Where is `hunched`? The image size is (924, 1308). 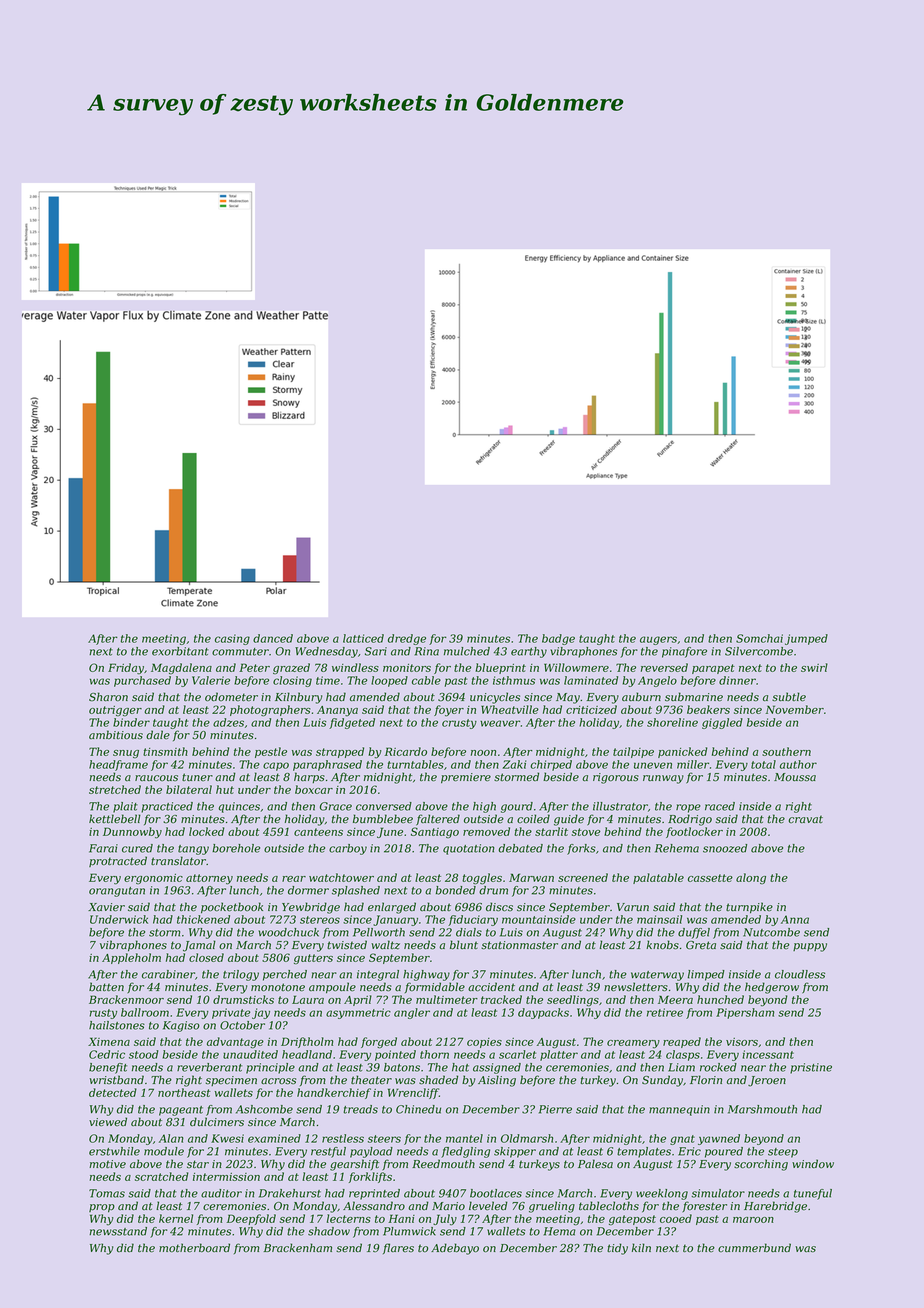 hunched is located at coordinates (720, 999).
